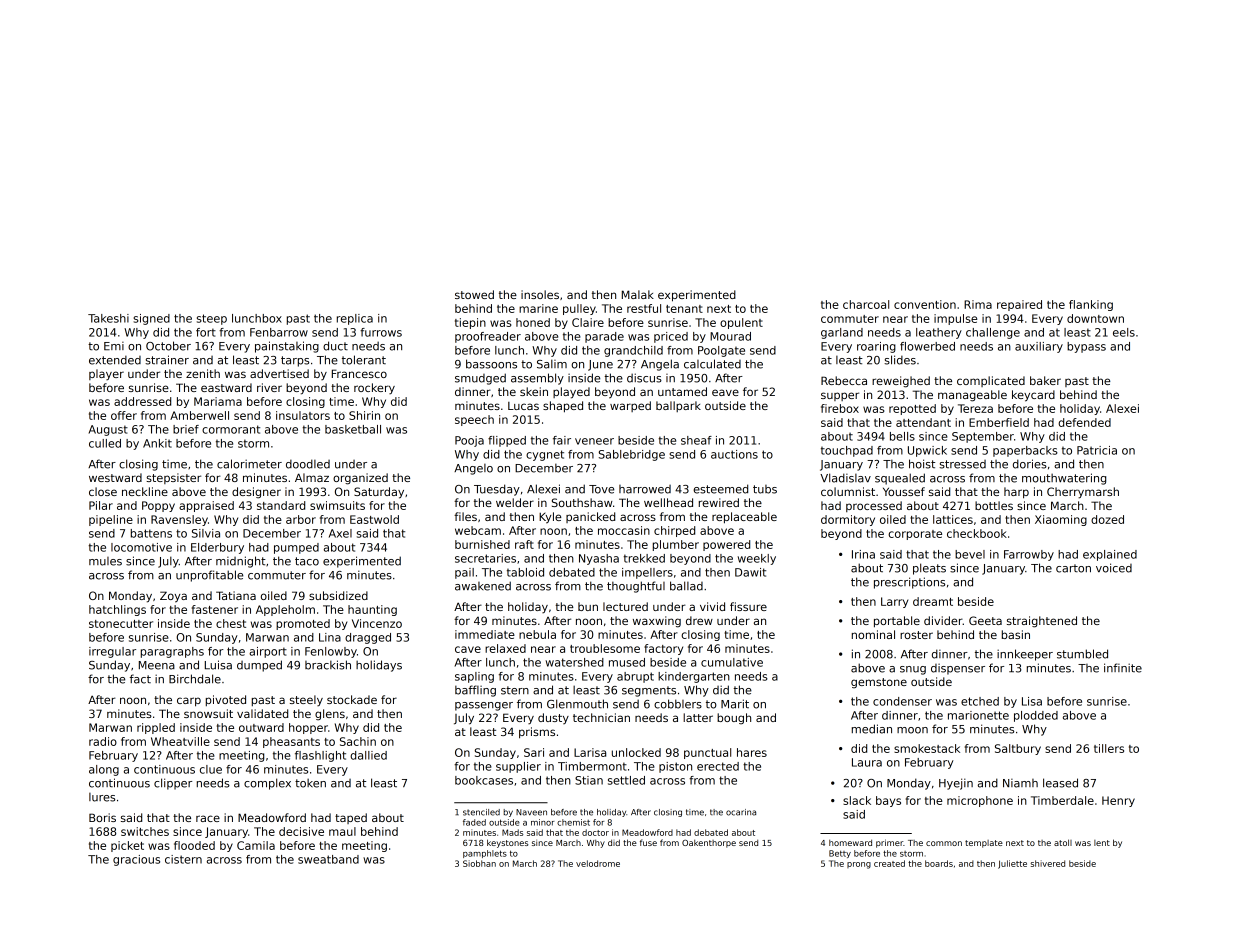 The image size is (1233, 952). I want to click on sweatband, so click(328, 859).
